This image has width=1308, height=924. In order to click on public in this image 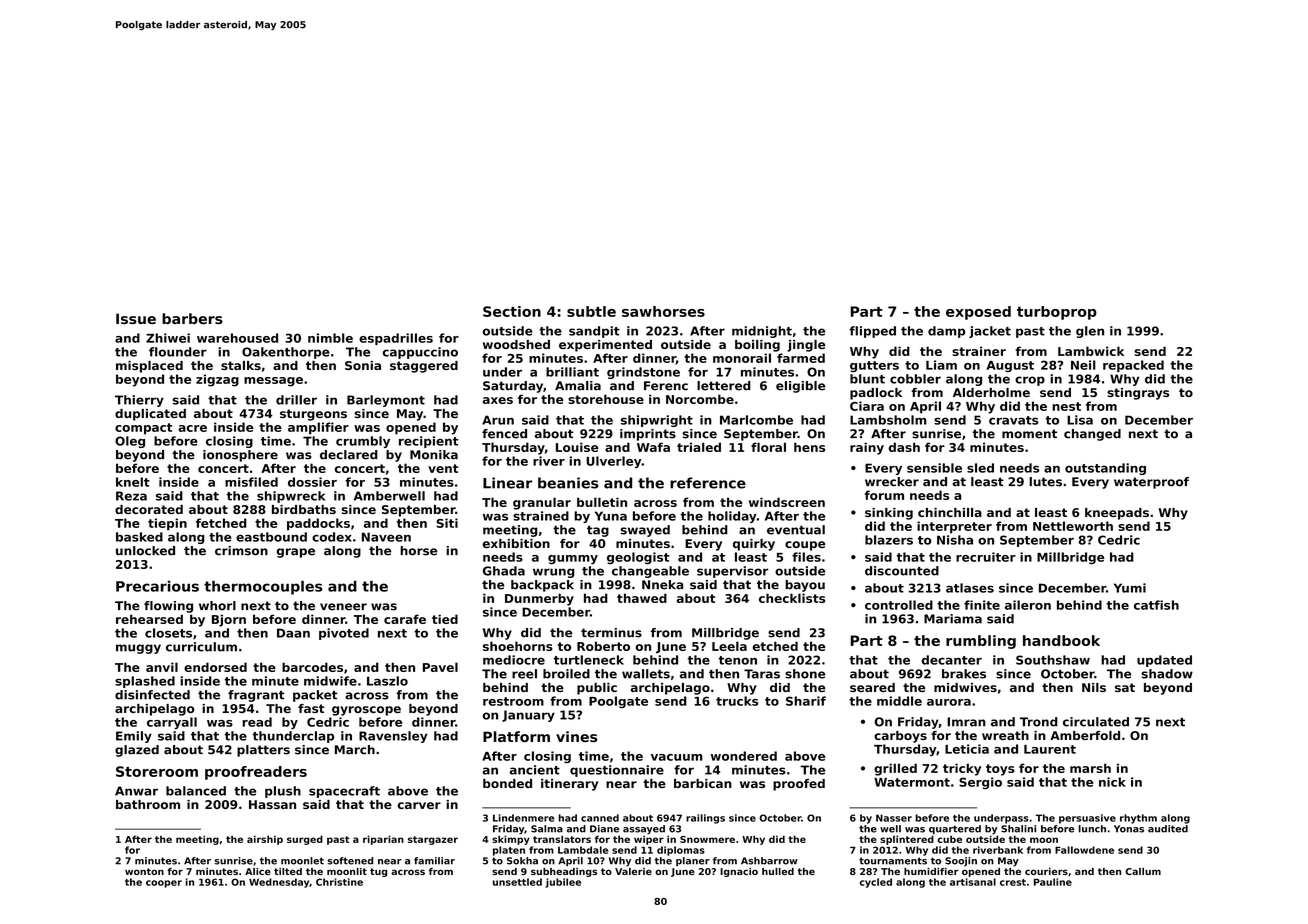, I will do `click(597, 689)`.
